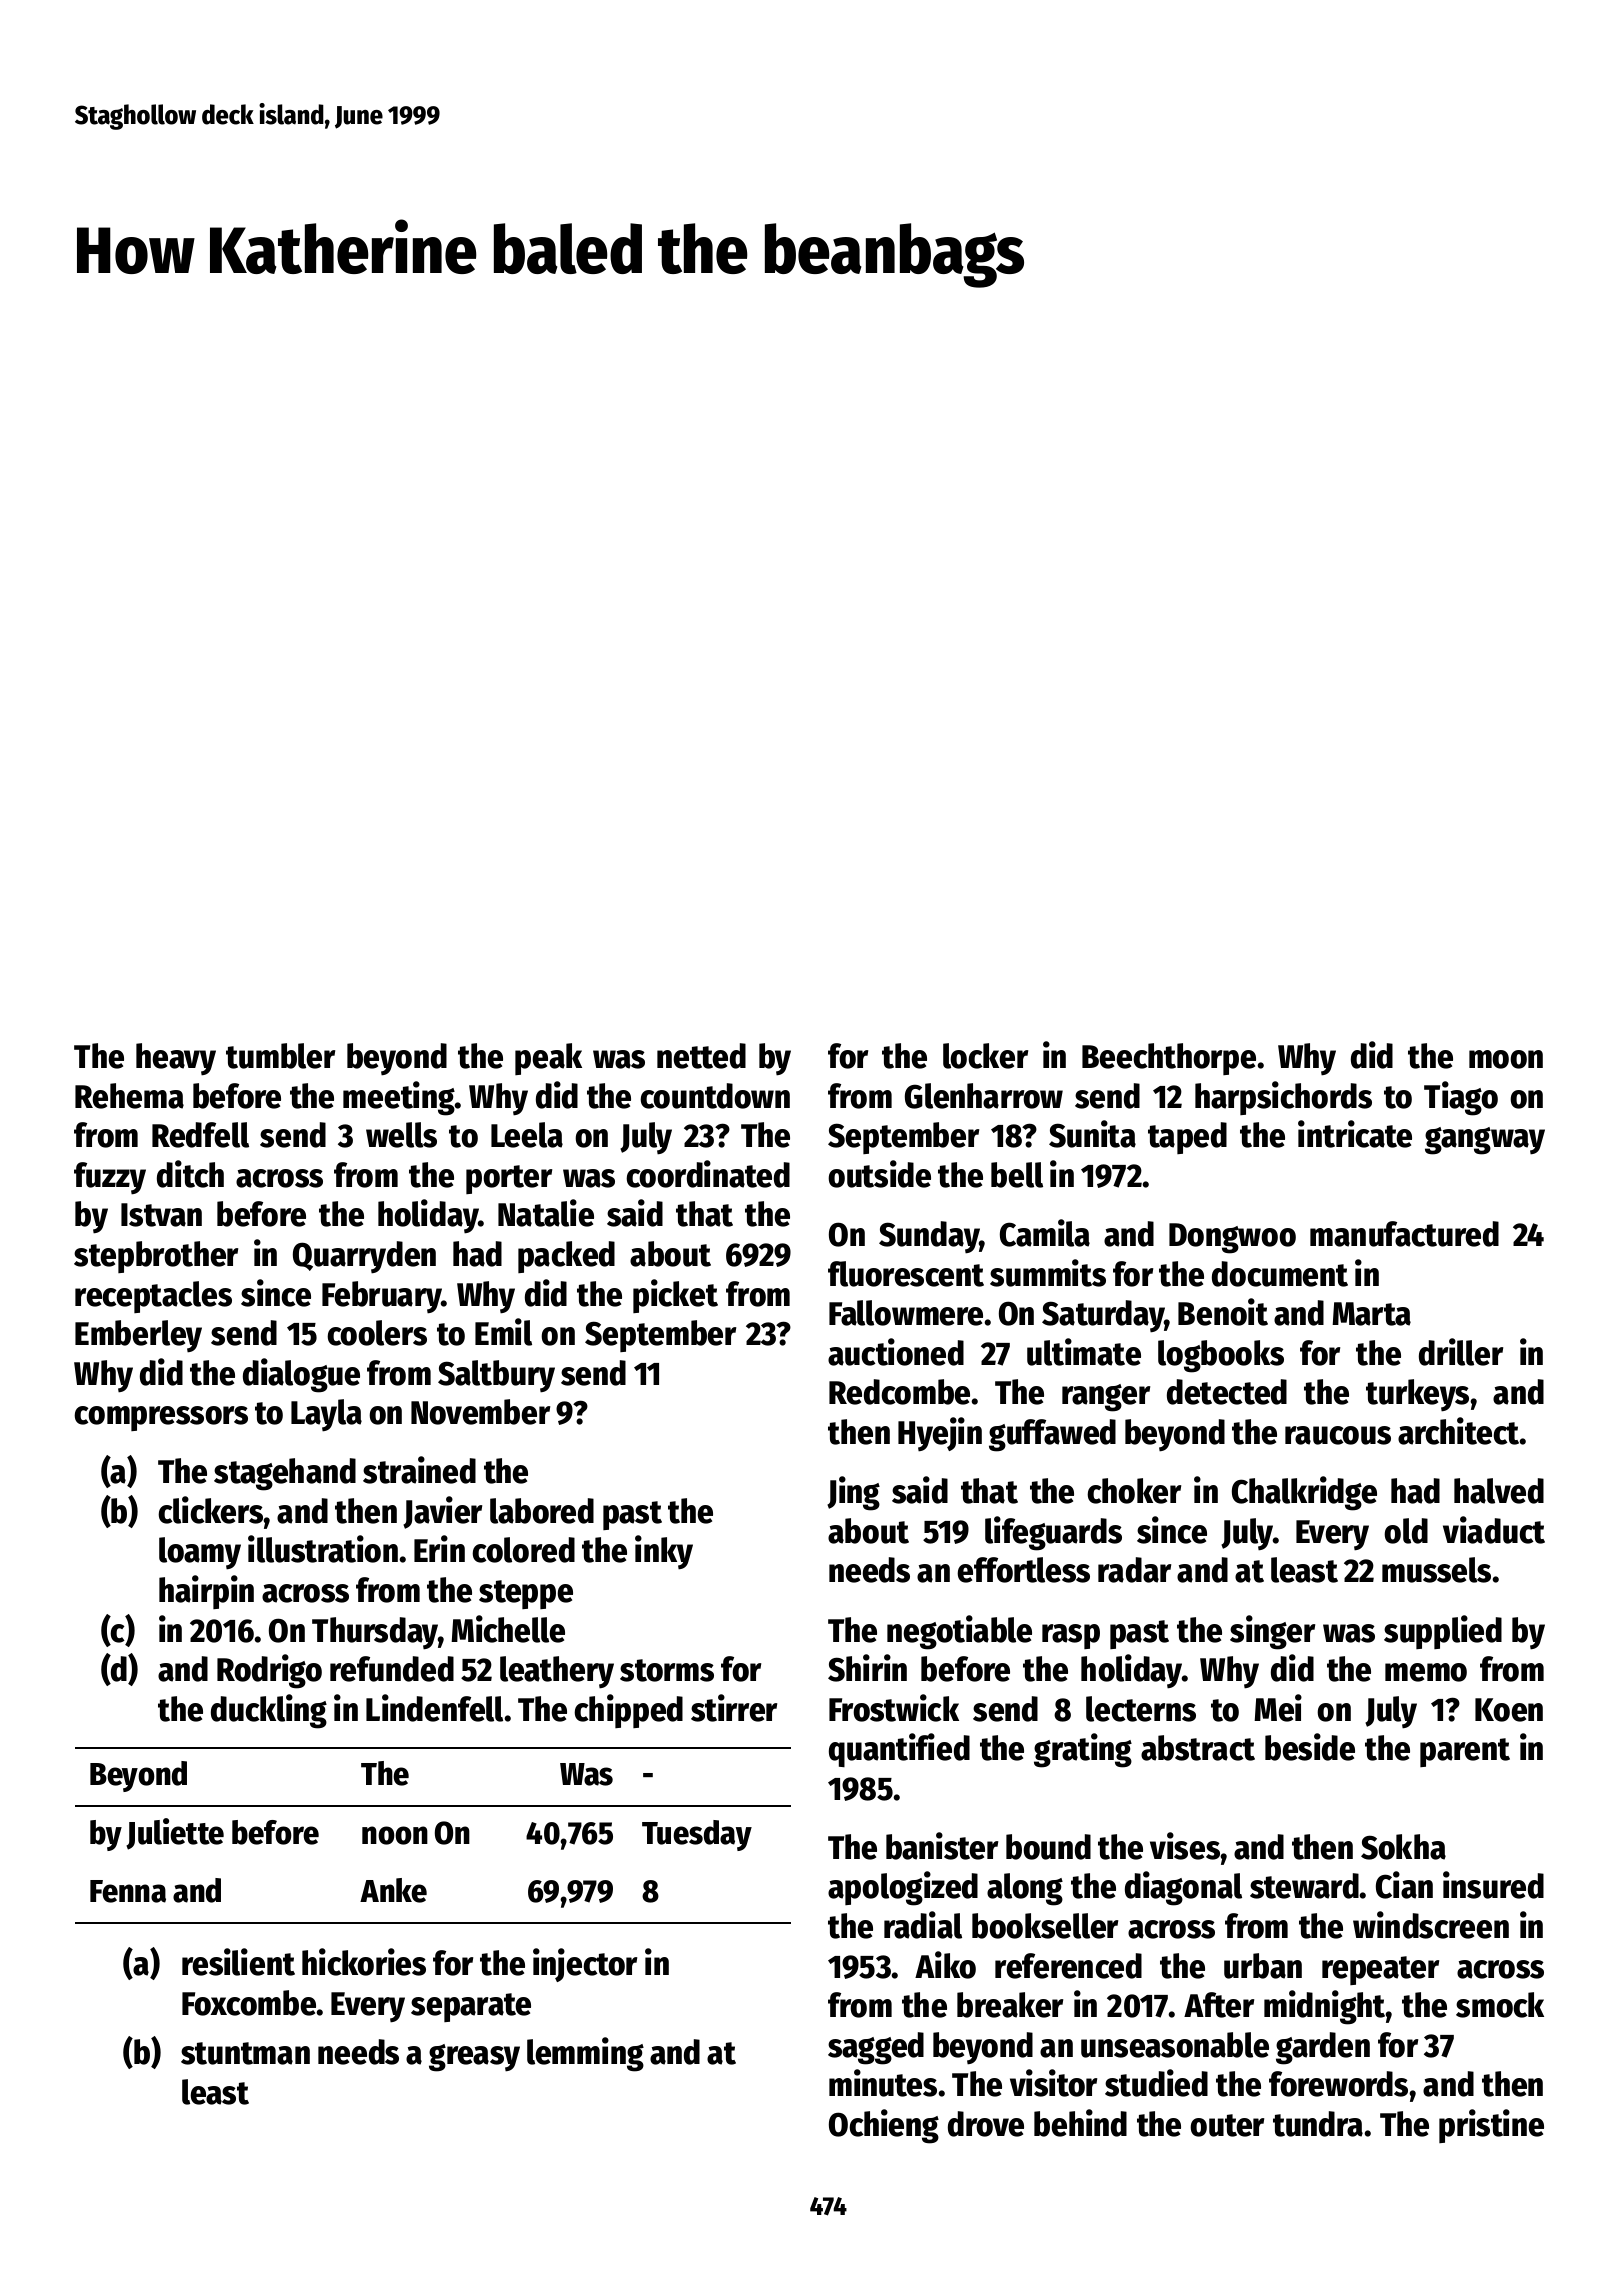 The height and width of the image is (2292, 1620). Describe the element at coordinates (1017, 1175) in the image. I see `bell` at that location.
